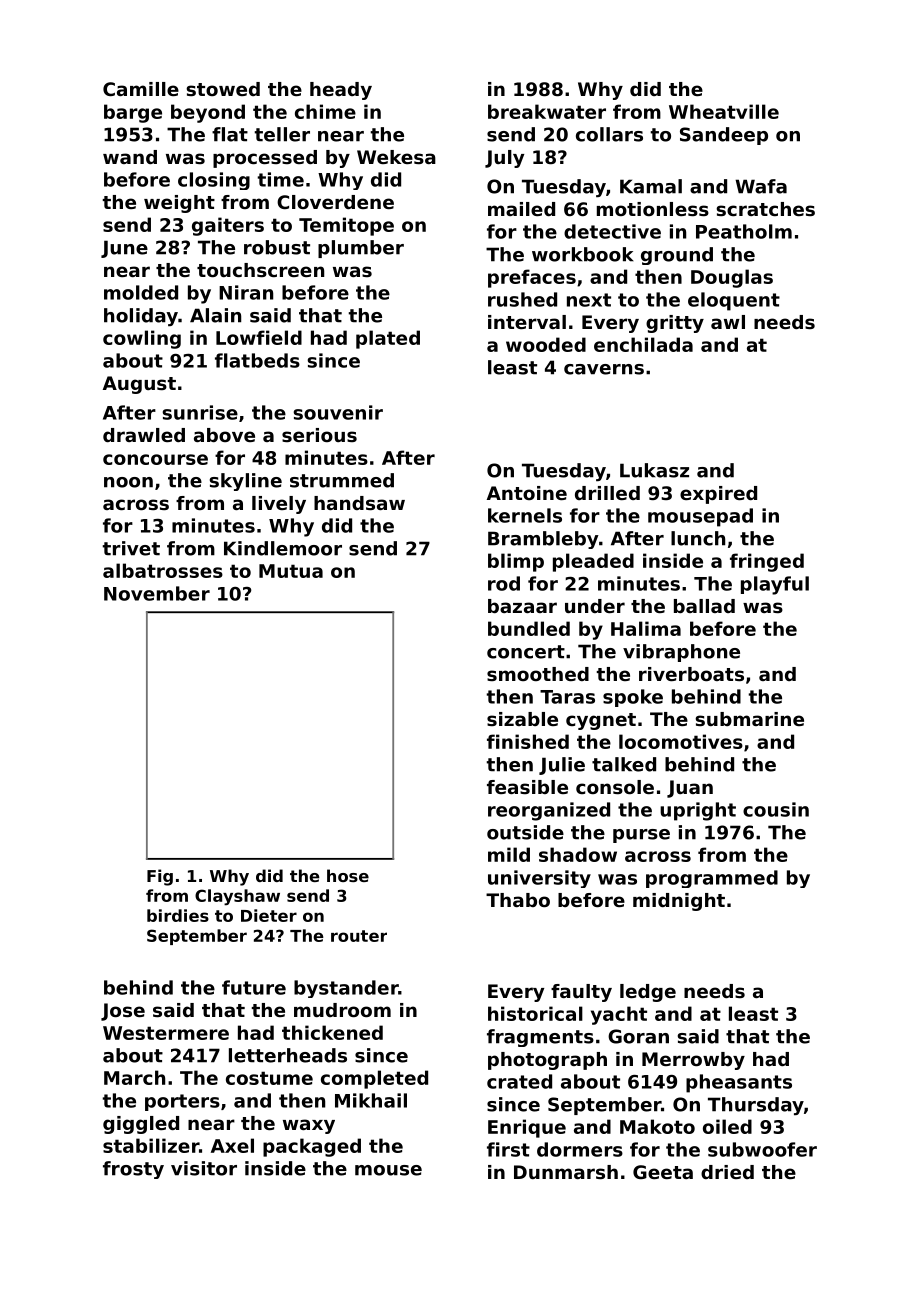 The image size is (924, 1314). I want to click on playful, so click(775, 585).
